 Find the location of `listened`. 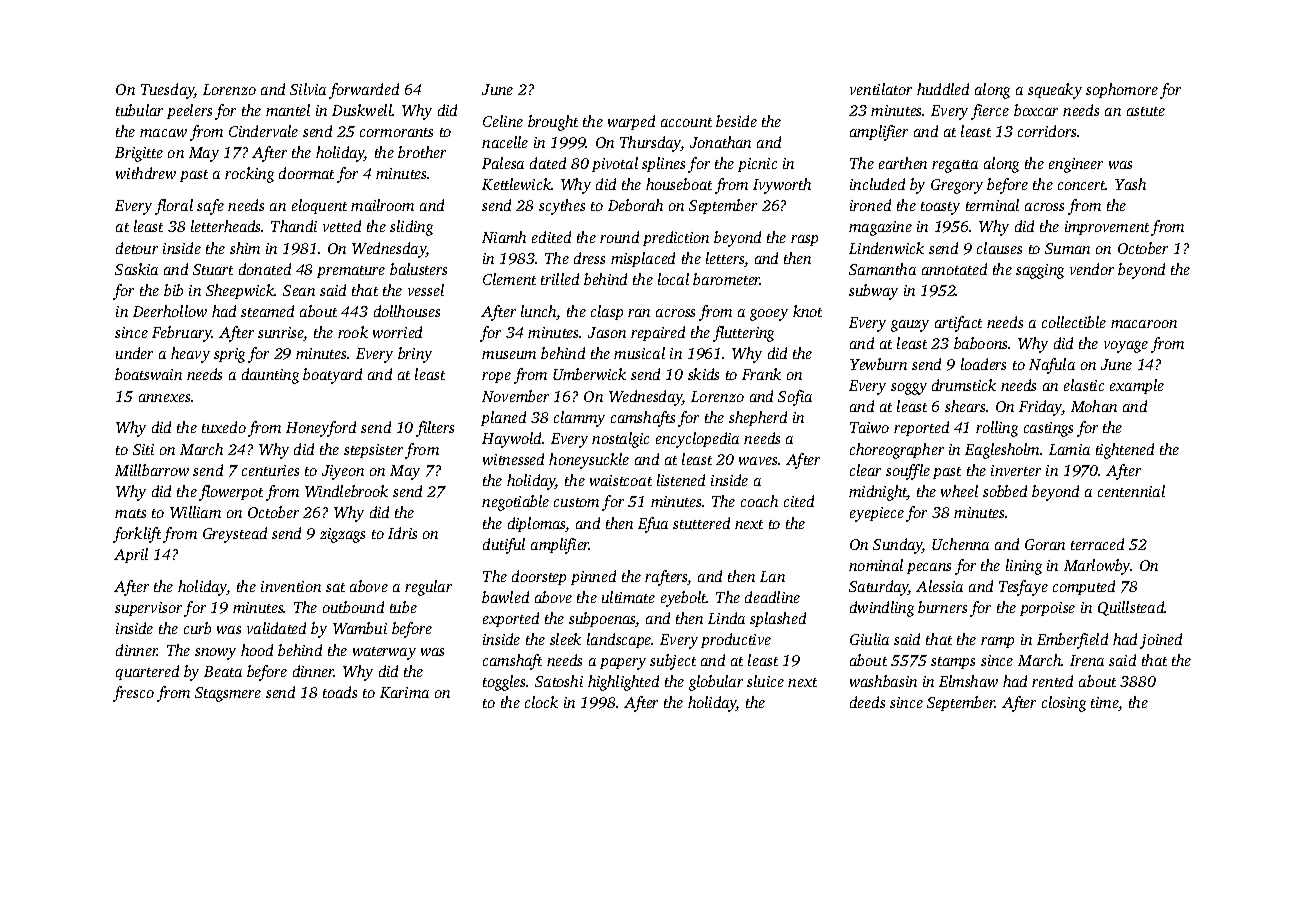

listened is located at coordinates (681, 480).
